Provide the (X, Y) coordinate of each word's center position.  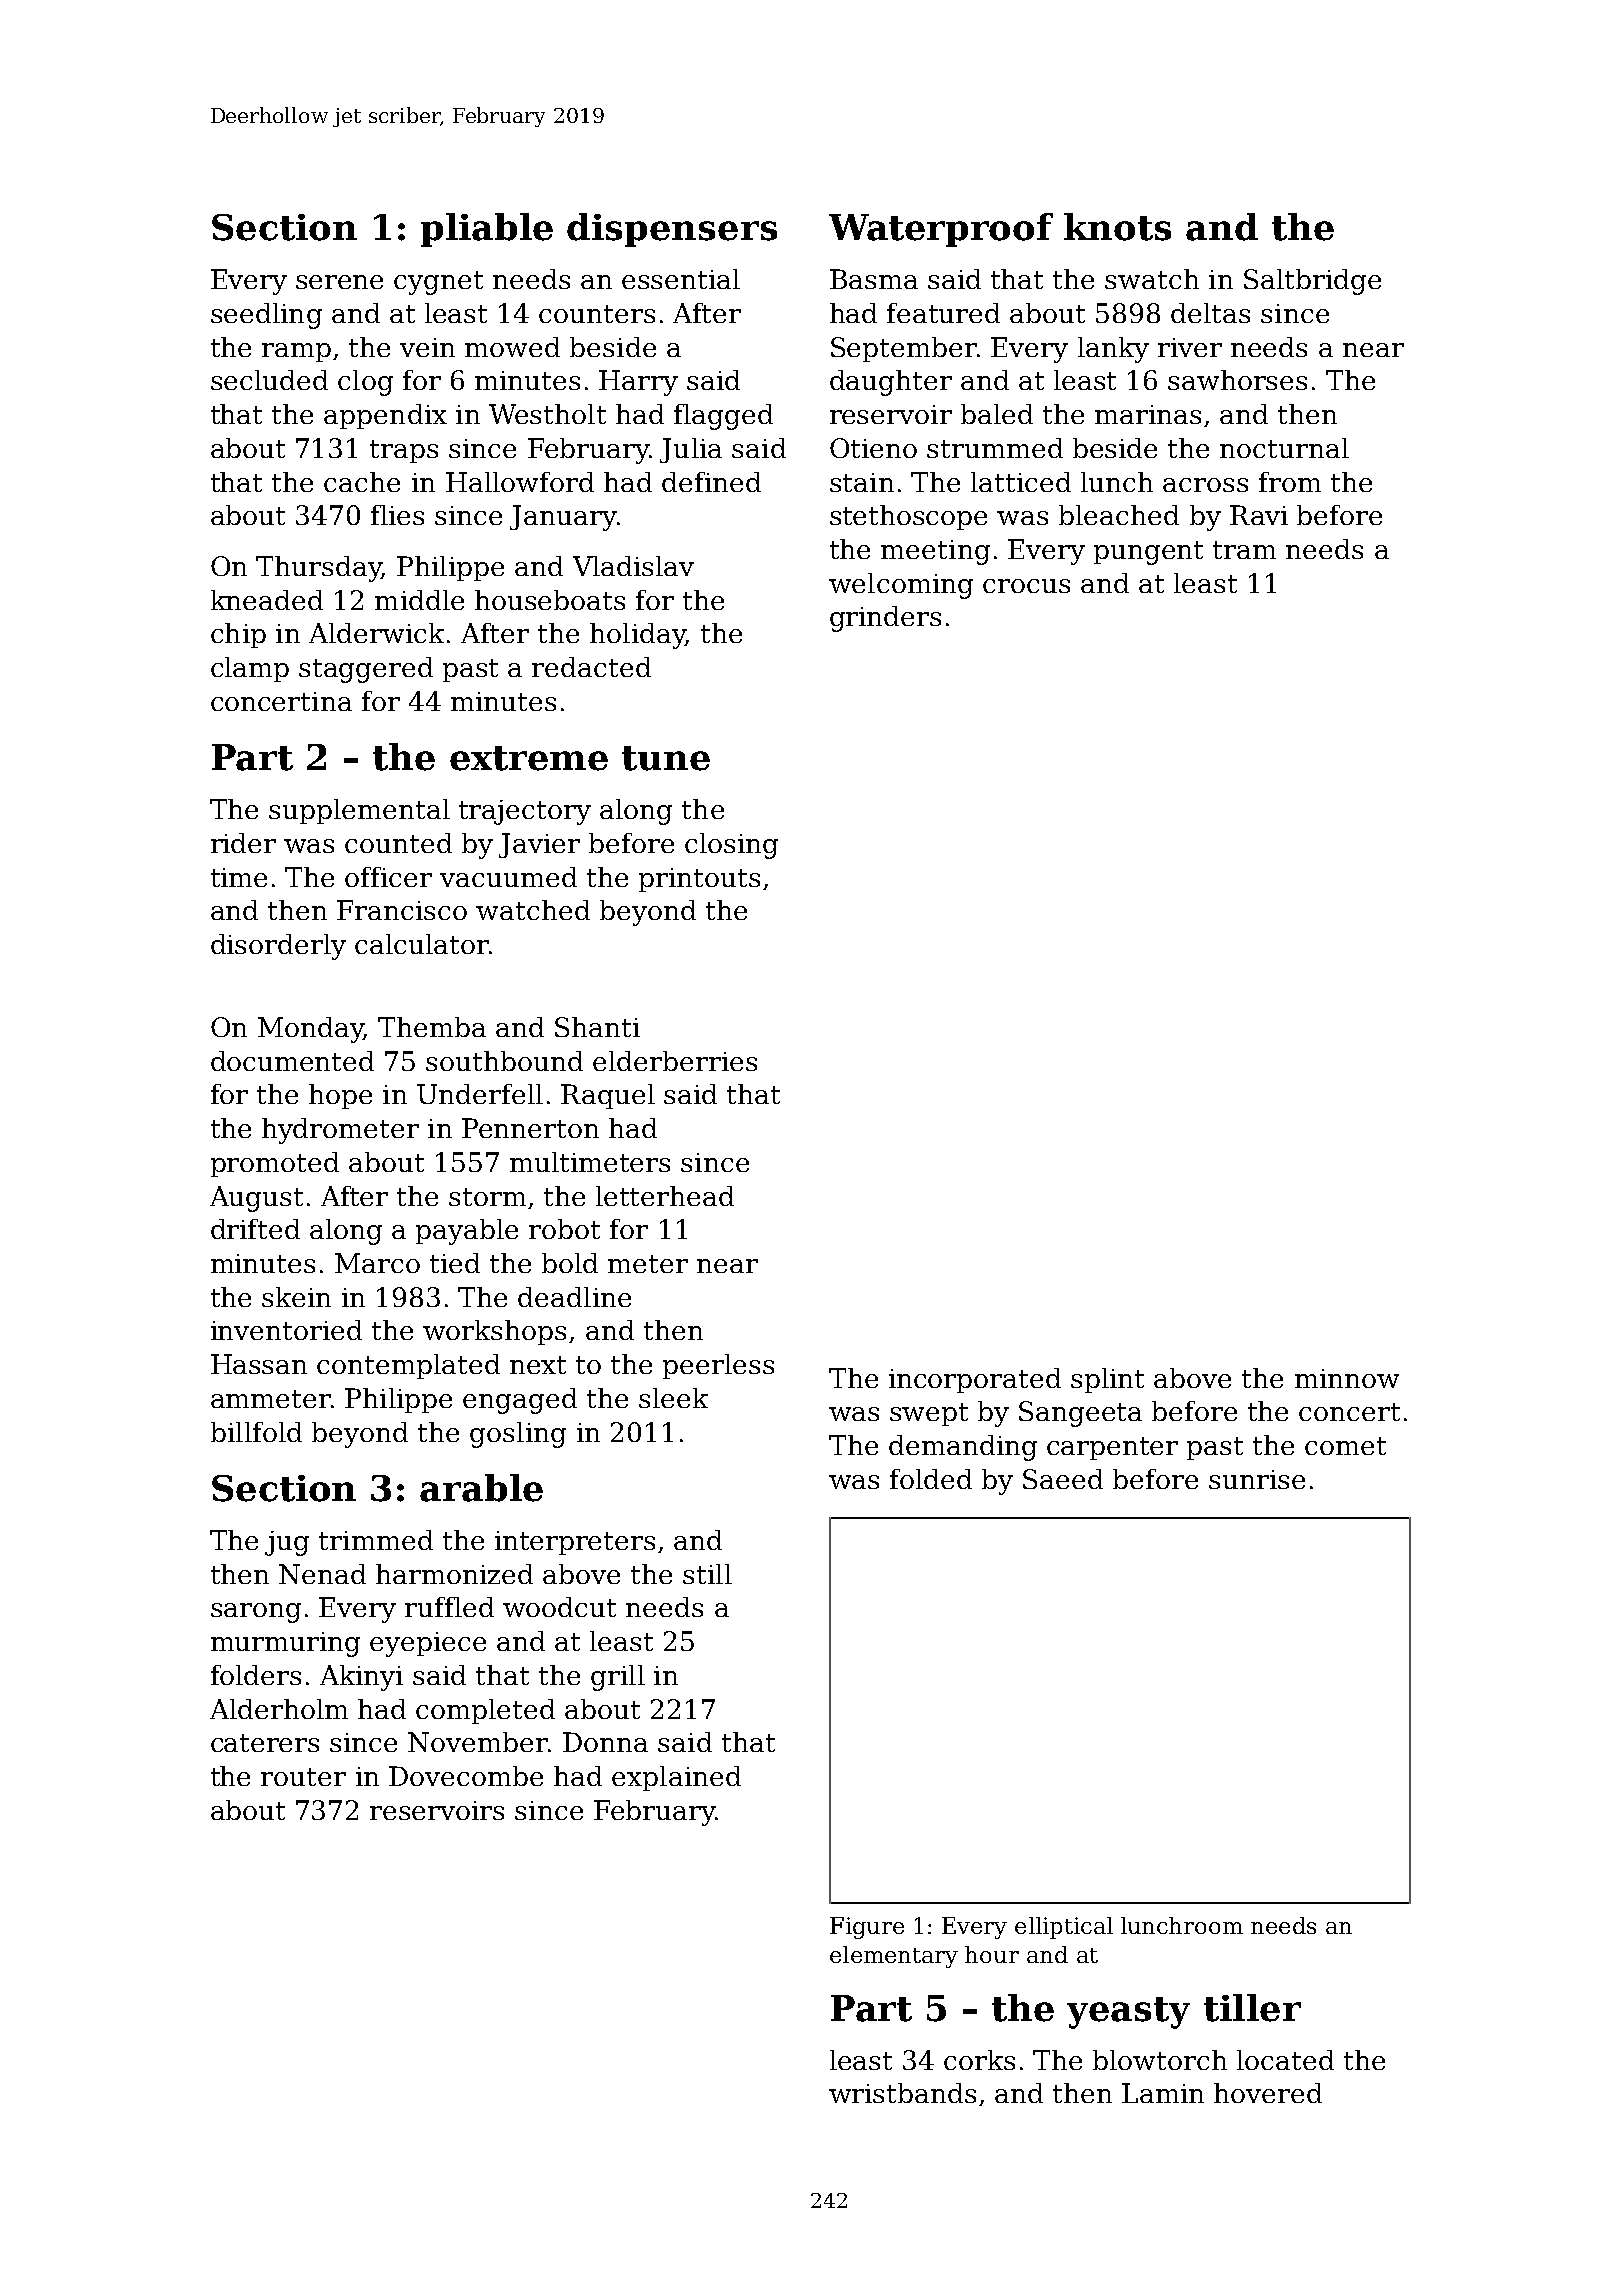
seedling (266, 316)
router (303, 1777)
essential (681, 279)
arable (481, 1488)
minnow (1347, 1378)
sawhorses (1237, 380)
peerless (718, 1366)
